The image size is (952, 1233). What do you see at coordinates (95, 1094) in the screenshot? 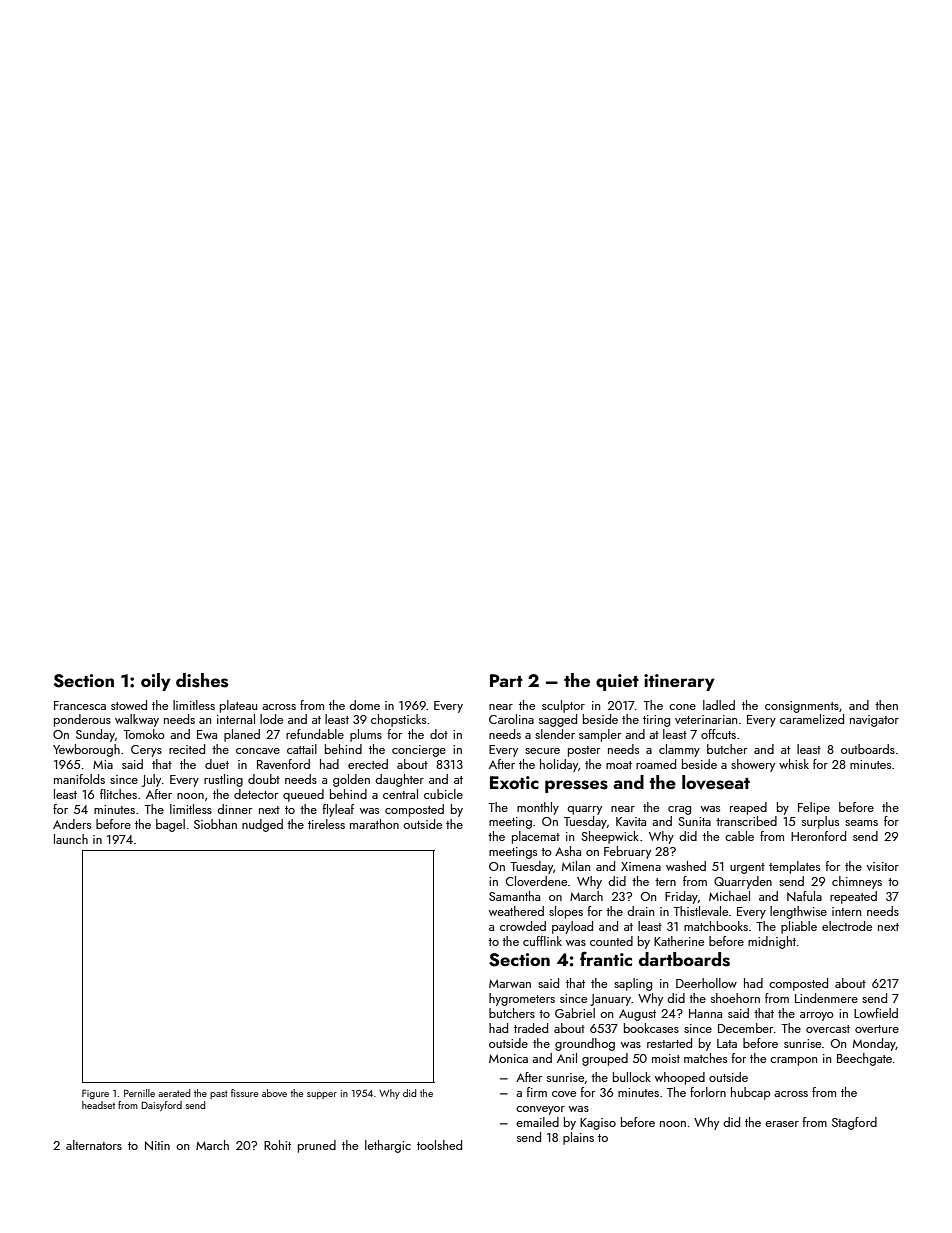
I see `Figure` at bounding box center [95, 1094].
